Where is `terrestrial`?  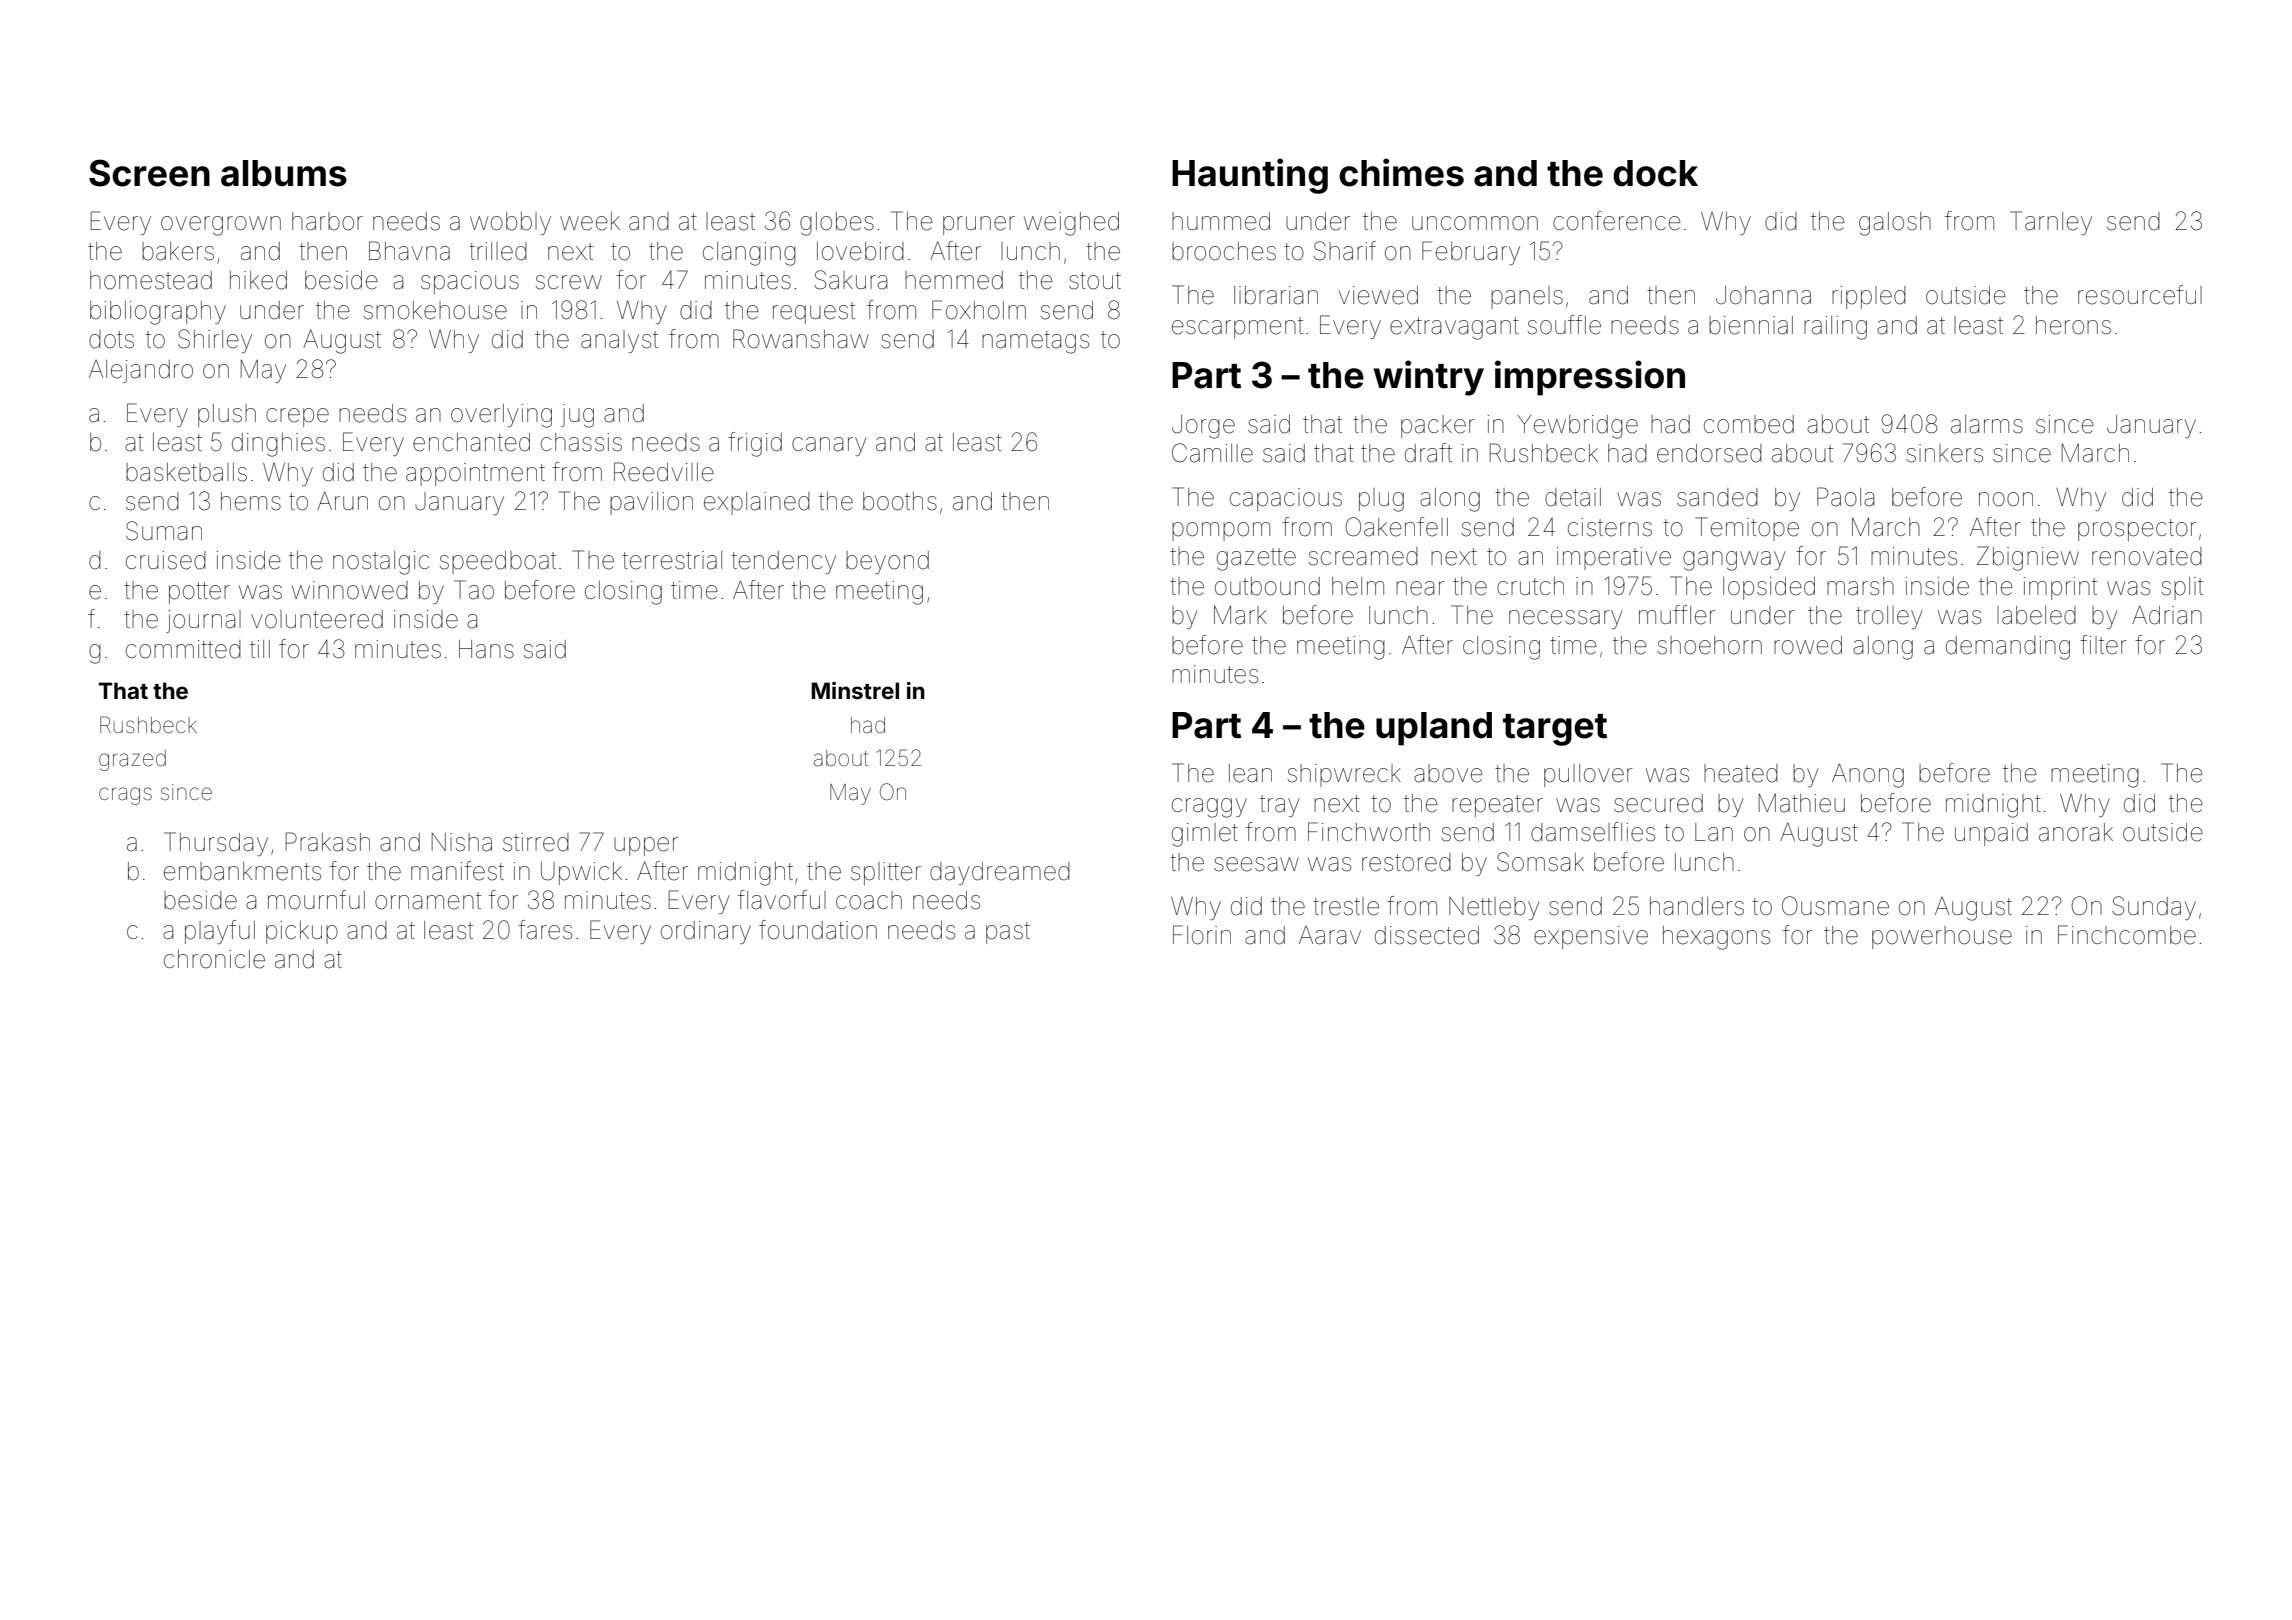 terrestrial is located at coordinates (672, 560).
